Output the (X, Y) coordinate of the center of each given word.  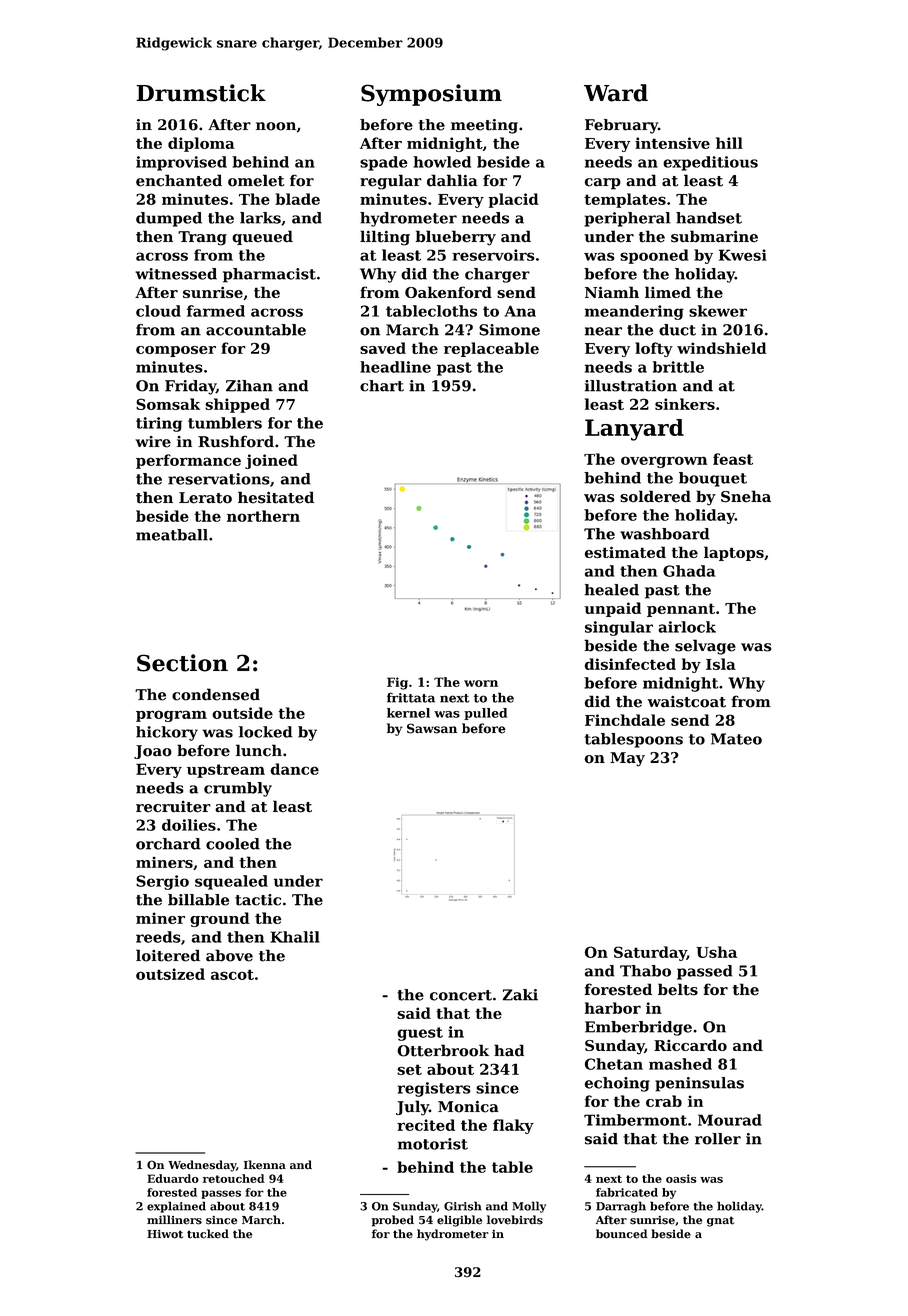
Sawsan (432, 728)
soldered (655, 496)
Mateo (736, 739)
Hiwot (165, 1234)
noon (276, 126)
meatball (172, 535)
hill (729, 143)
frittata (411, 697)
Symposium (431, 95)
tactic (258, 900)
